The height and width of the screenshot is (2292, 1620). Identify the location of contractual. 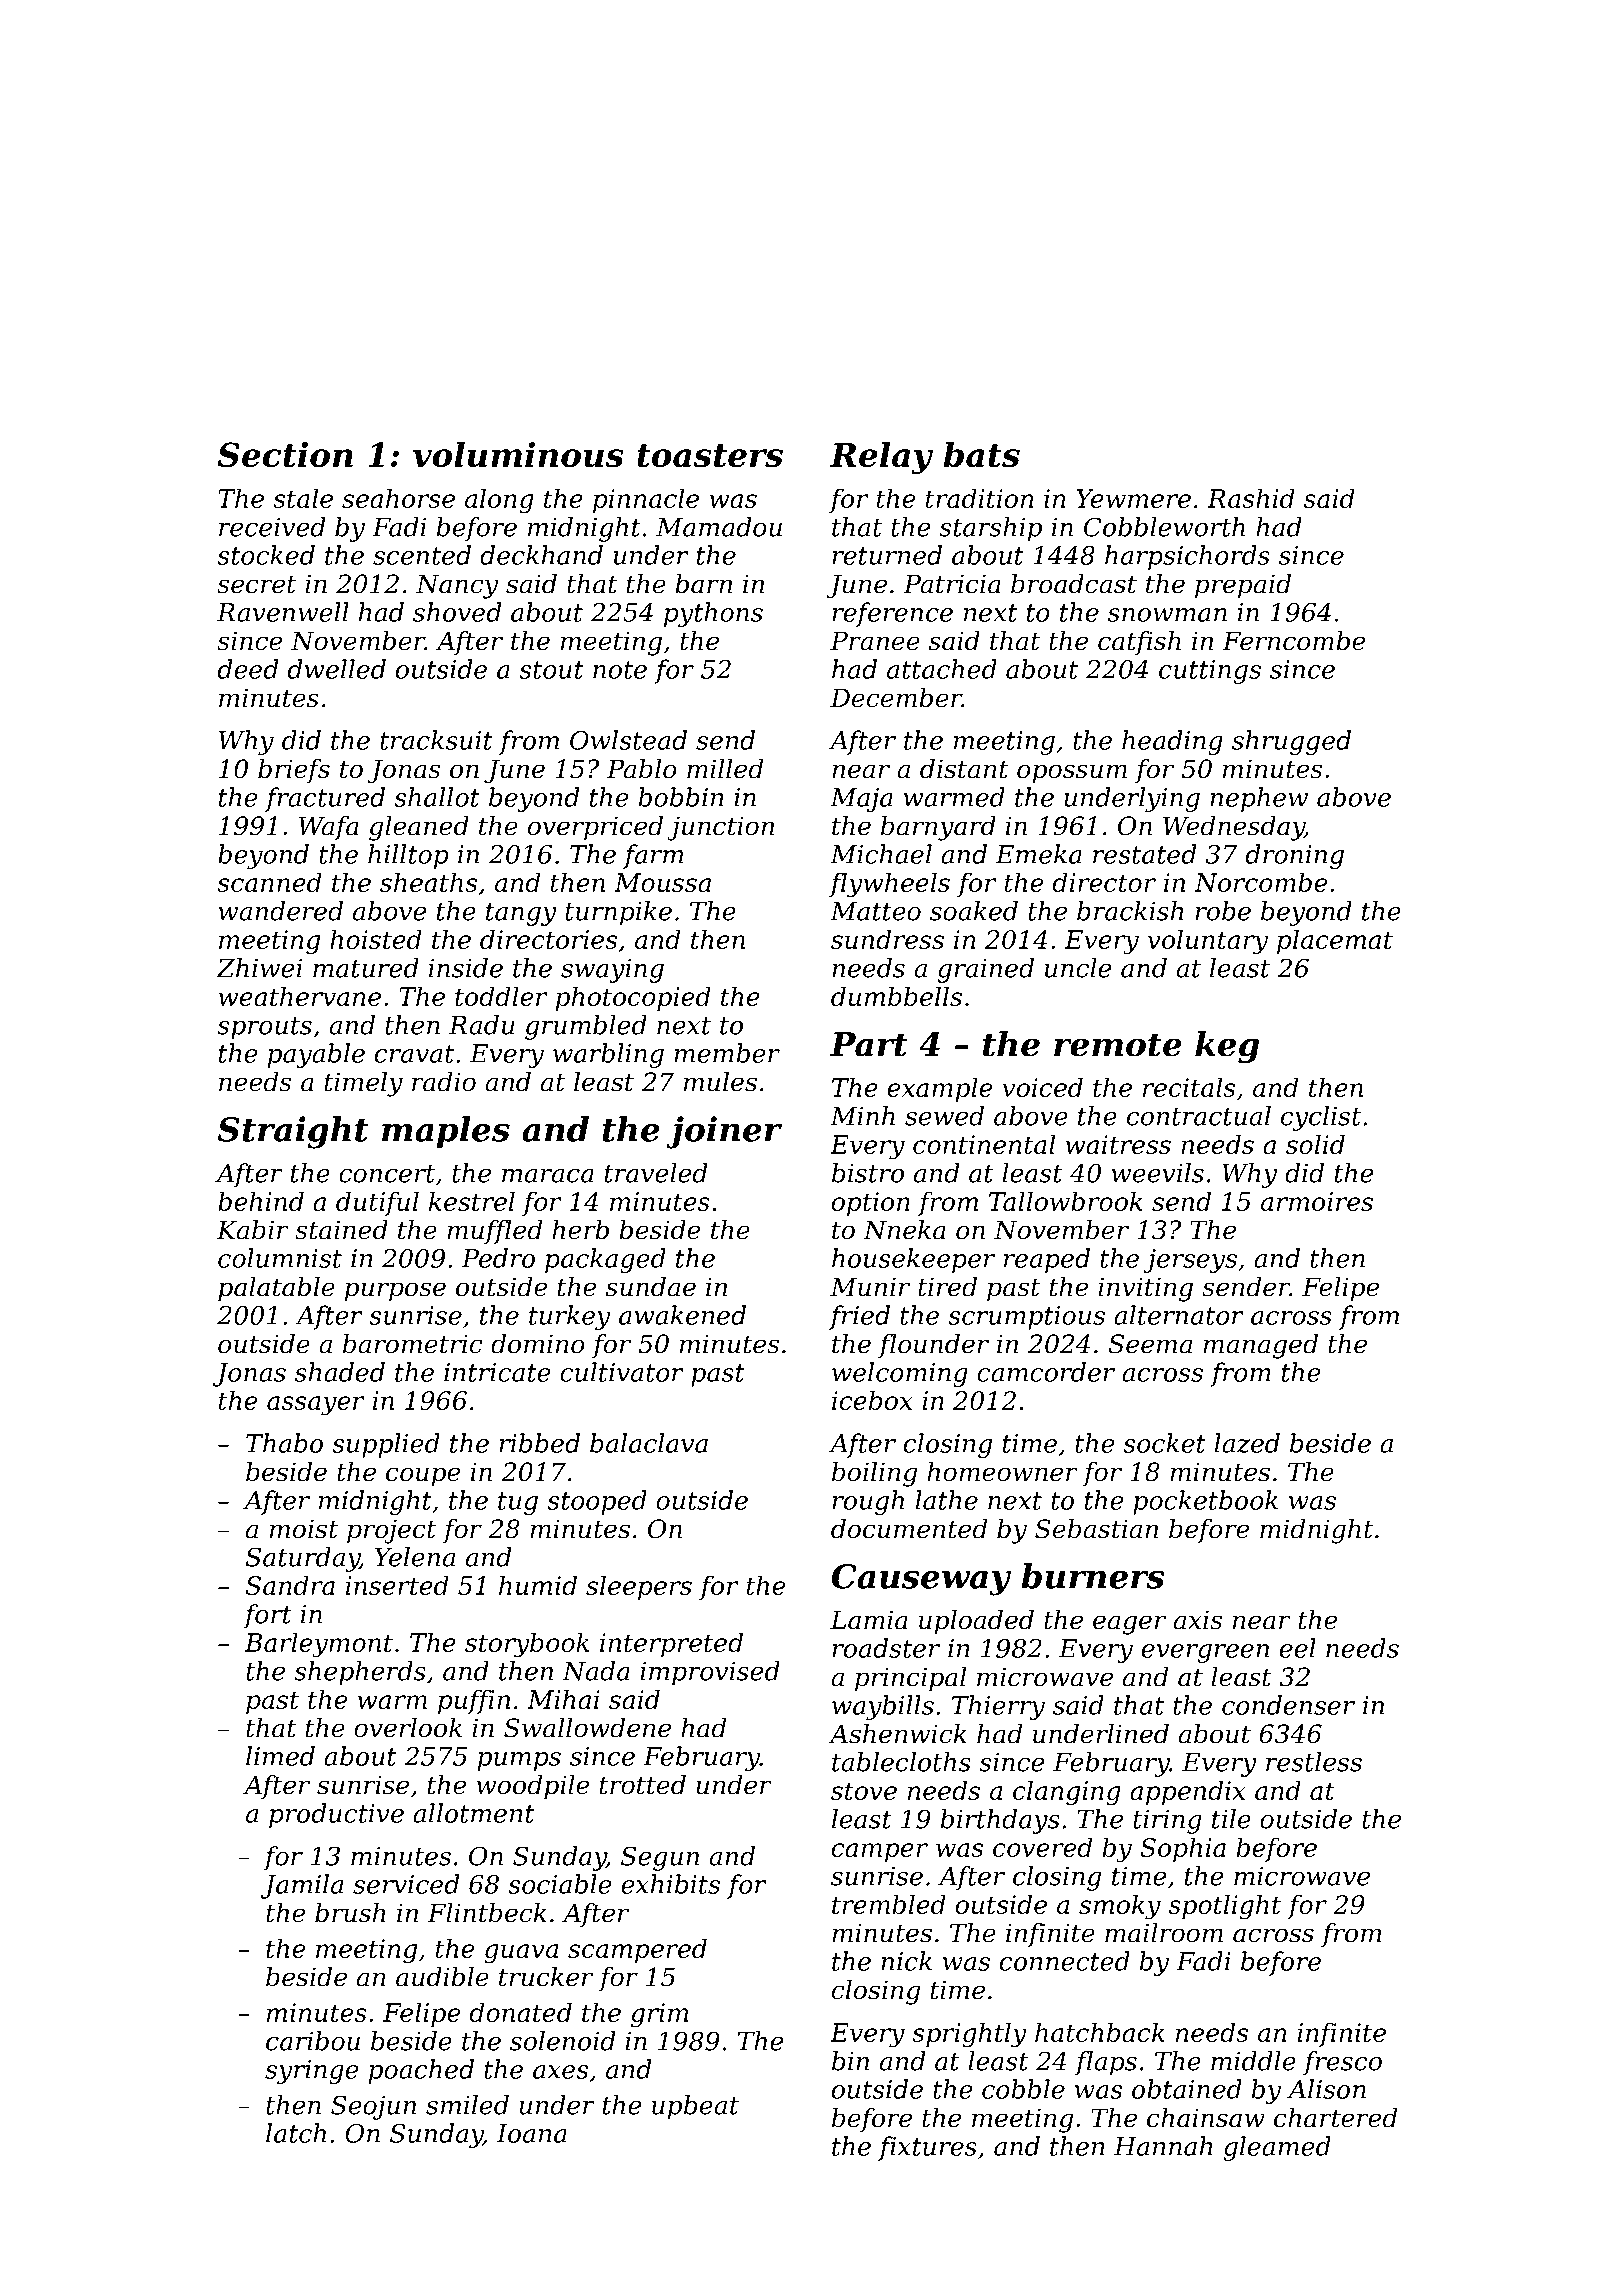
(1199, 1116).
